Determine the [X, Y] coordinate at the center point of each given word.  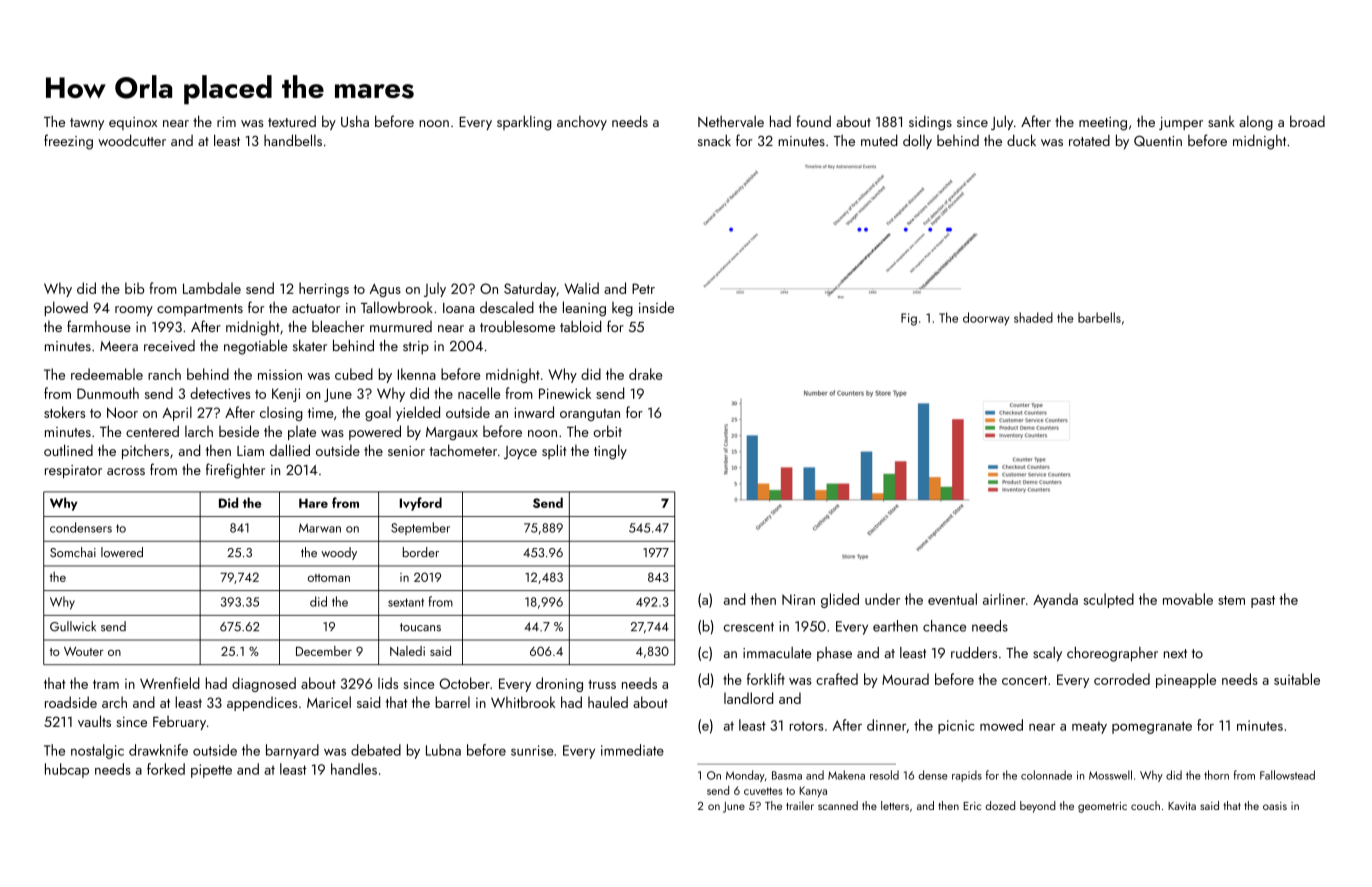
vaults [94, 721]
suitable [1297, 679]
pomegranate [1152, 727]
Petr [643, 288]
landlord [748, 698]
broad [1307, 121]
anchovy [582, 122]
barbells [1099, 317]
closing [281, 413]
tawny [87, 124]
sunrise [532, 750]
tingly [610, 452]
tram [106, 684]
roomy [134, 311]
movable [1188, 599]
